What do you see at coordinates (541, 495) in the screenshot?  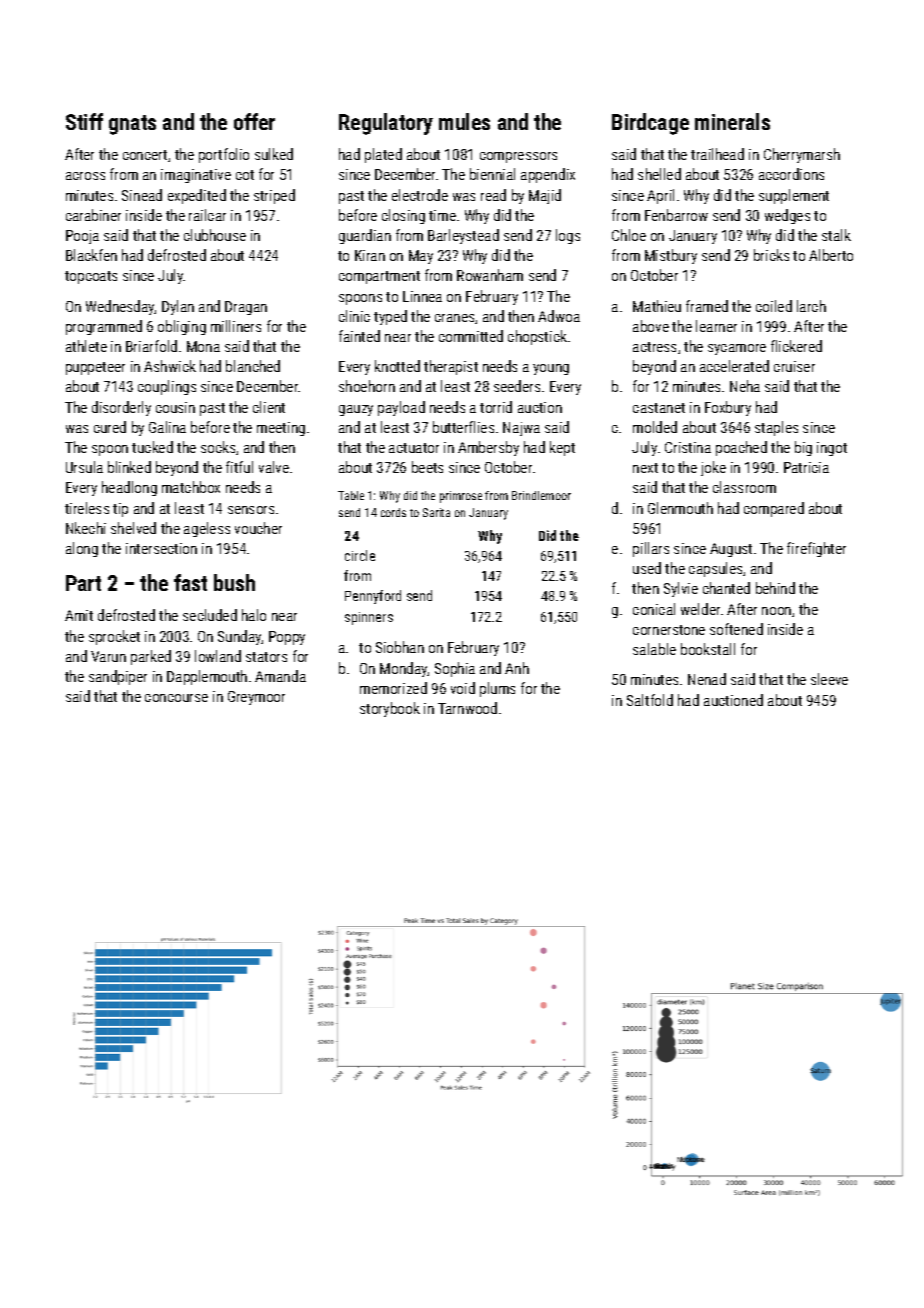 I see `Brindlemoor` at bounding box center [541, 495].
